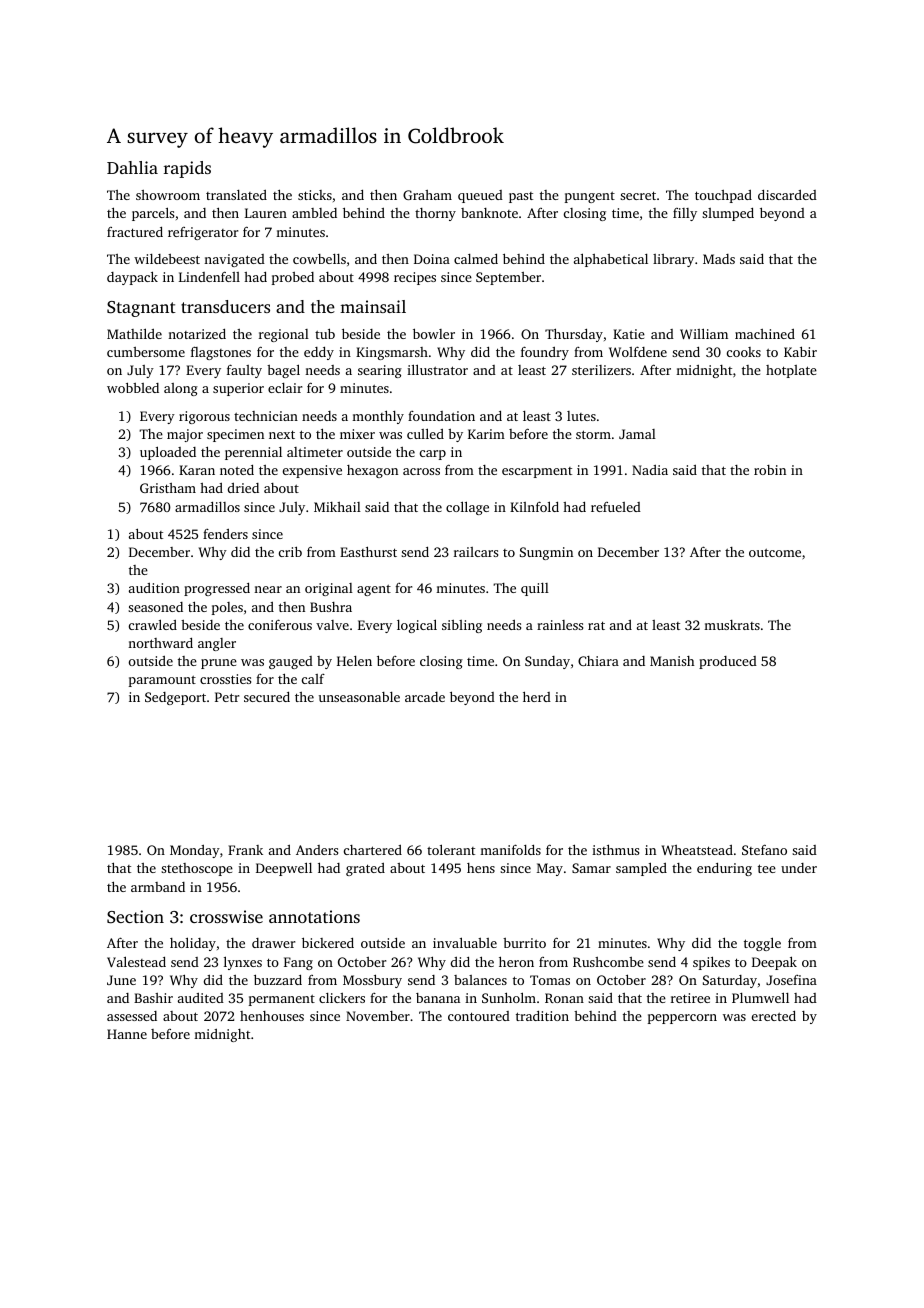  Describe the element at coordinates (127, 1034) in the image. I see `Hanne` at that location.
